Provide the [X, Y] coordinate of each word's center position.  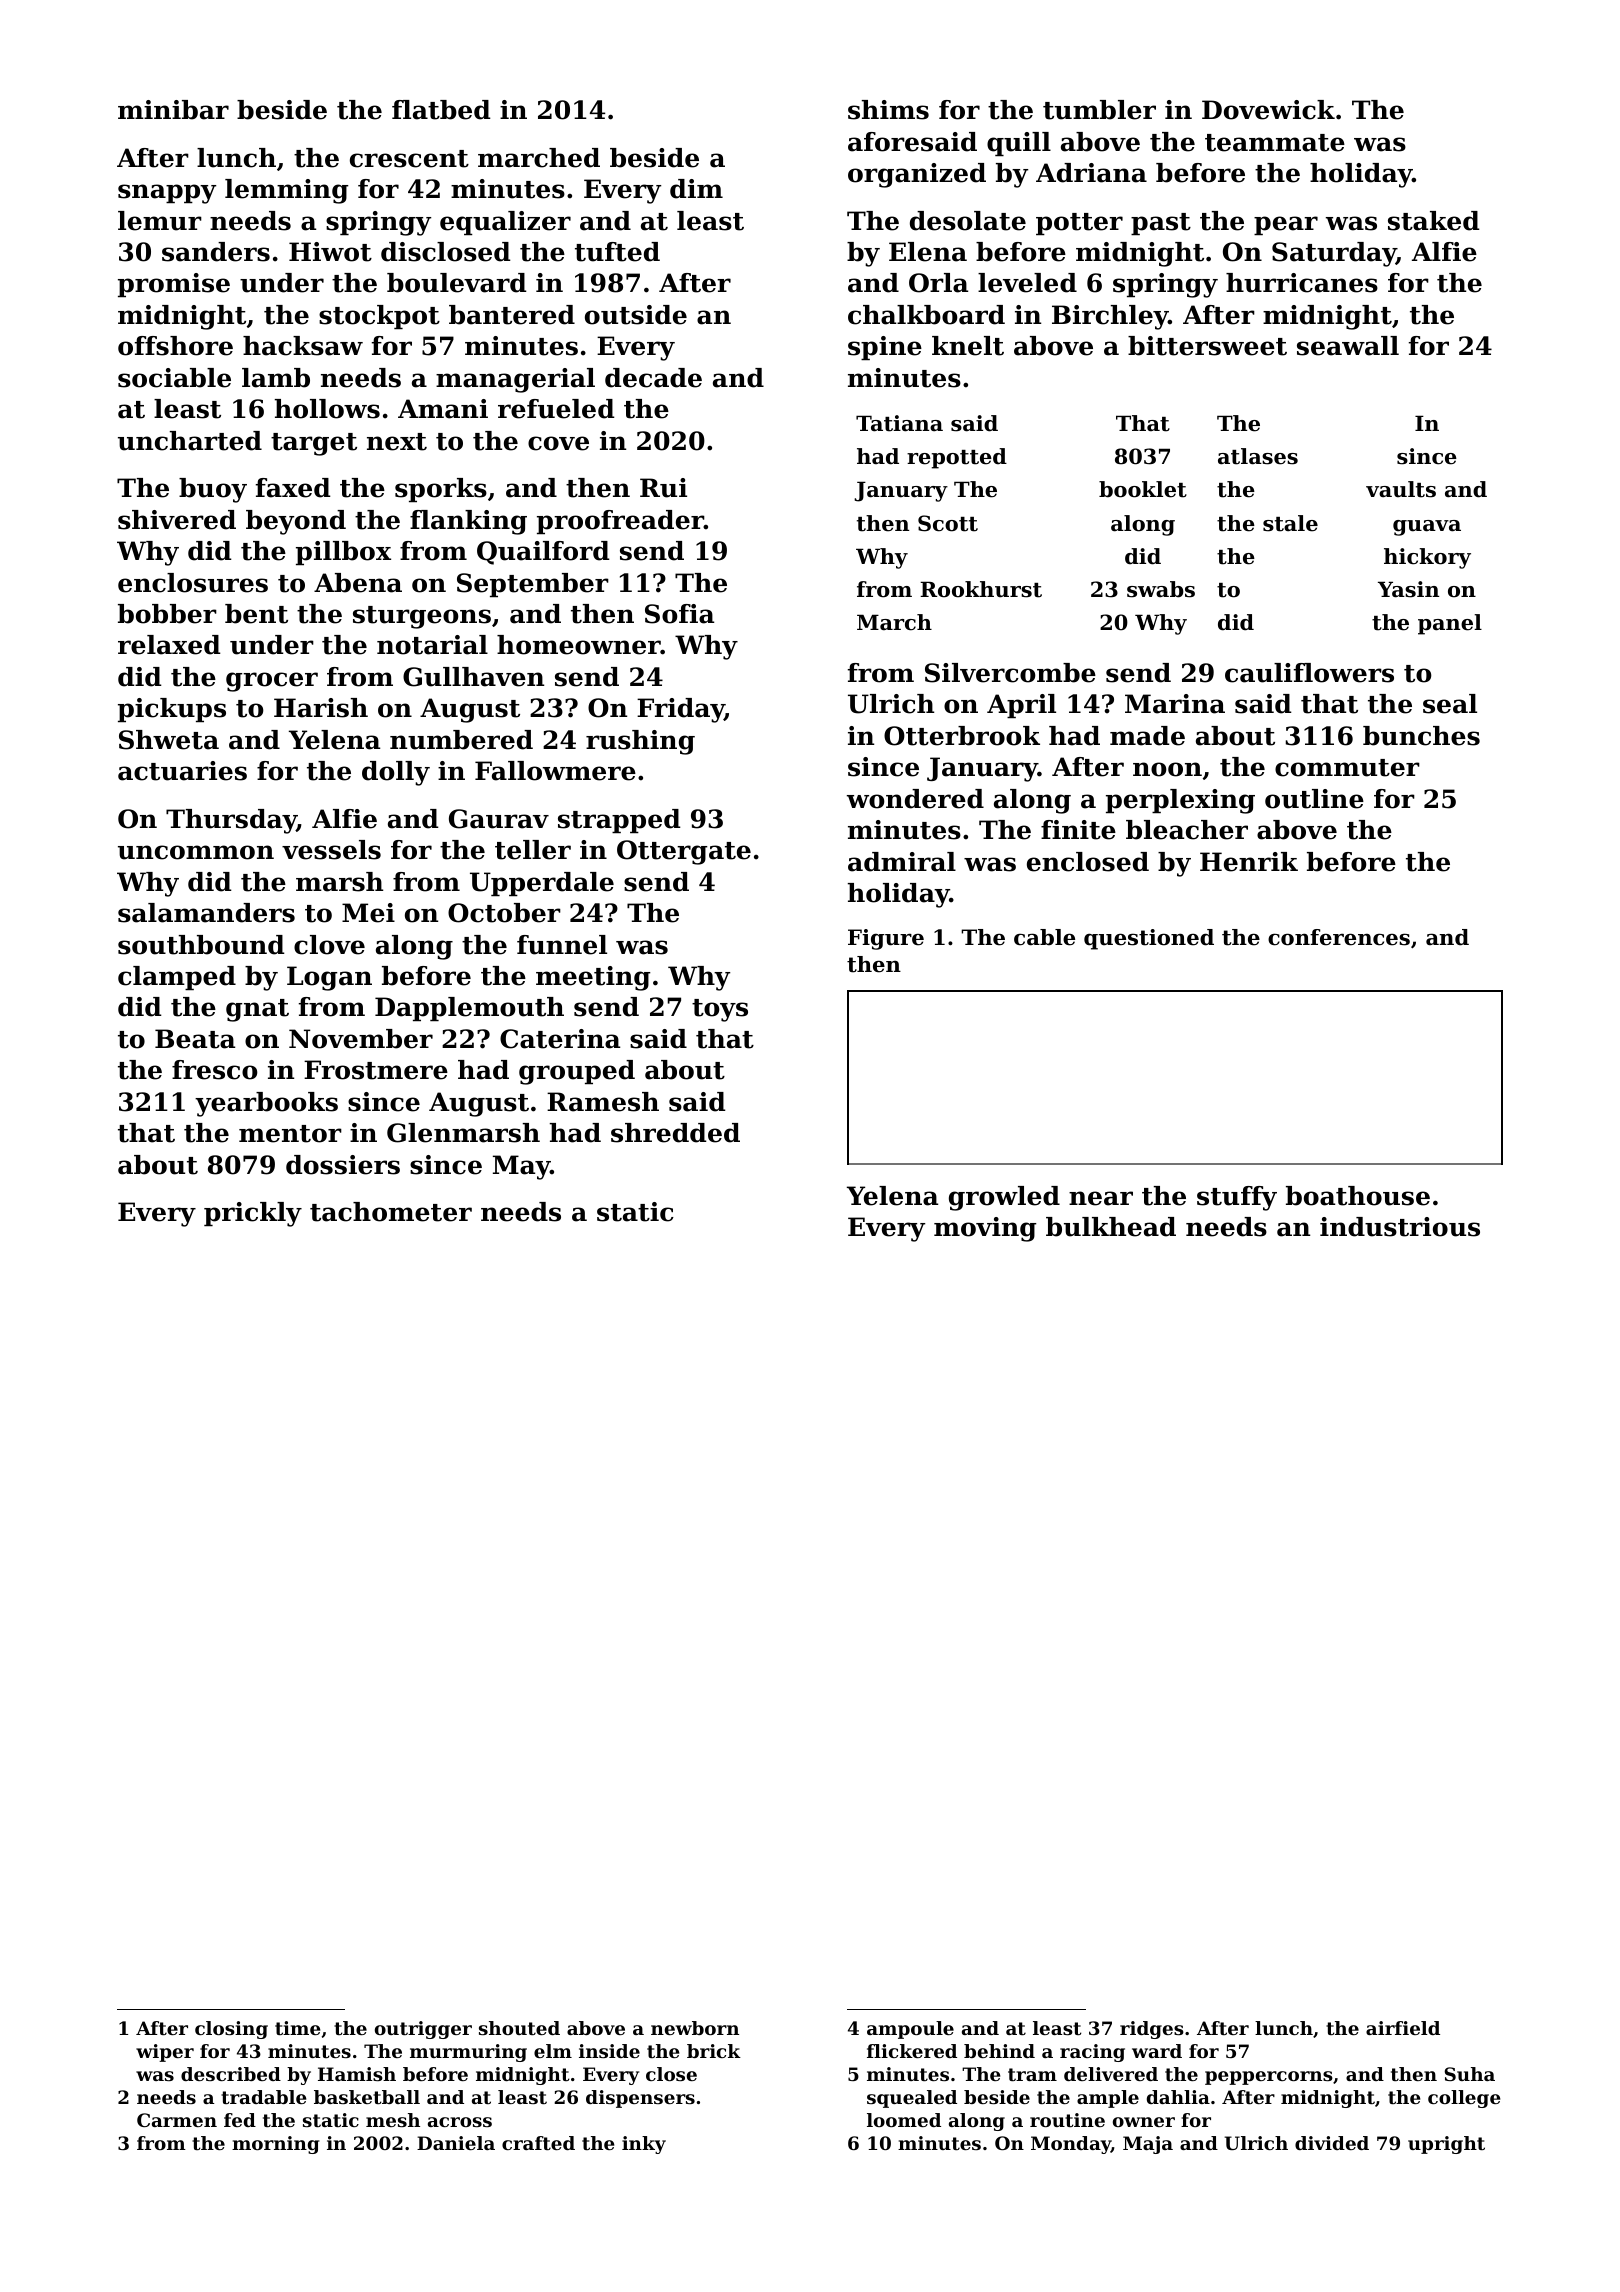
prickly [253, 1214]
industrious [1400, 1227]
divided [1332, 2143]
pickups [172, 710]
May [521, 1167]
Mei [368, 913]
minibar [173, 110]
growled [1004, 1198]
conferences [1339, 937]
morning [275, 2145]
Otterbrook [962, 736]
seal [1450, 704]
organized [917, 175]
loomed [904, 2120]
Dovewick [1268, 110]
